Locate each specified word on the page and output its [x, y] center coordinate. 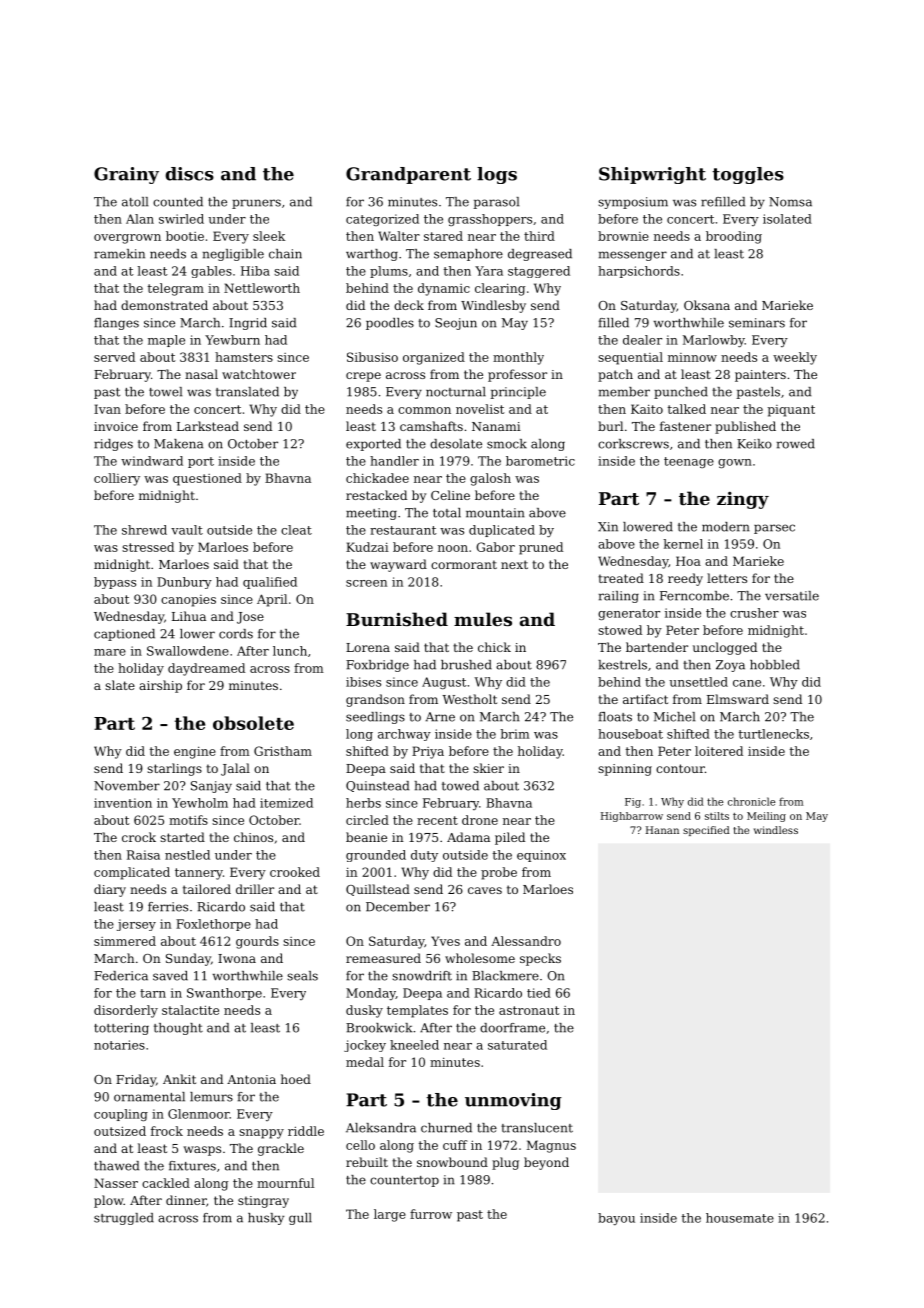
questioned [207, 479]
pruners [256, 204]
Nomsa [790, 202]
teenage [689, 462]
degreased [540, 255]
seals [302, 976]
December [398, 907]
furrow [431, 1214]
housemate [740, 1218]
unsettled [698, 682]
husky [266, 1219]
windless [776, 830]
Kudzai [367, 547]
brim [514, 734]
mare [110, 652]
